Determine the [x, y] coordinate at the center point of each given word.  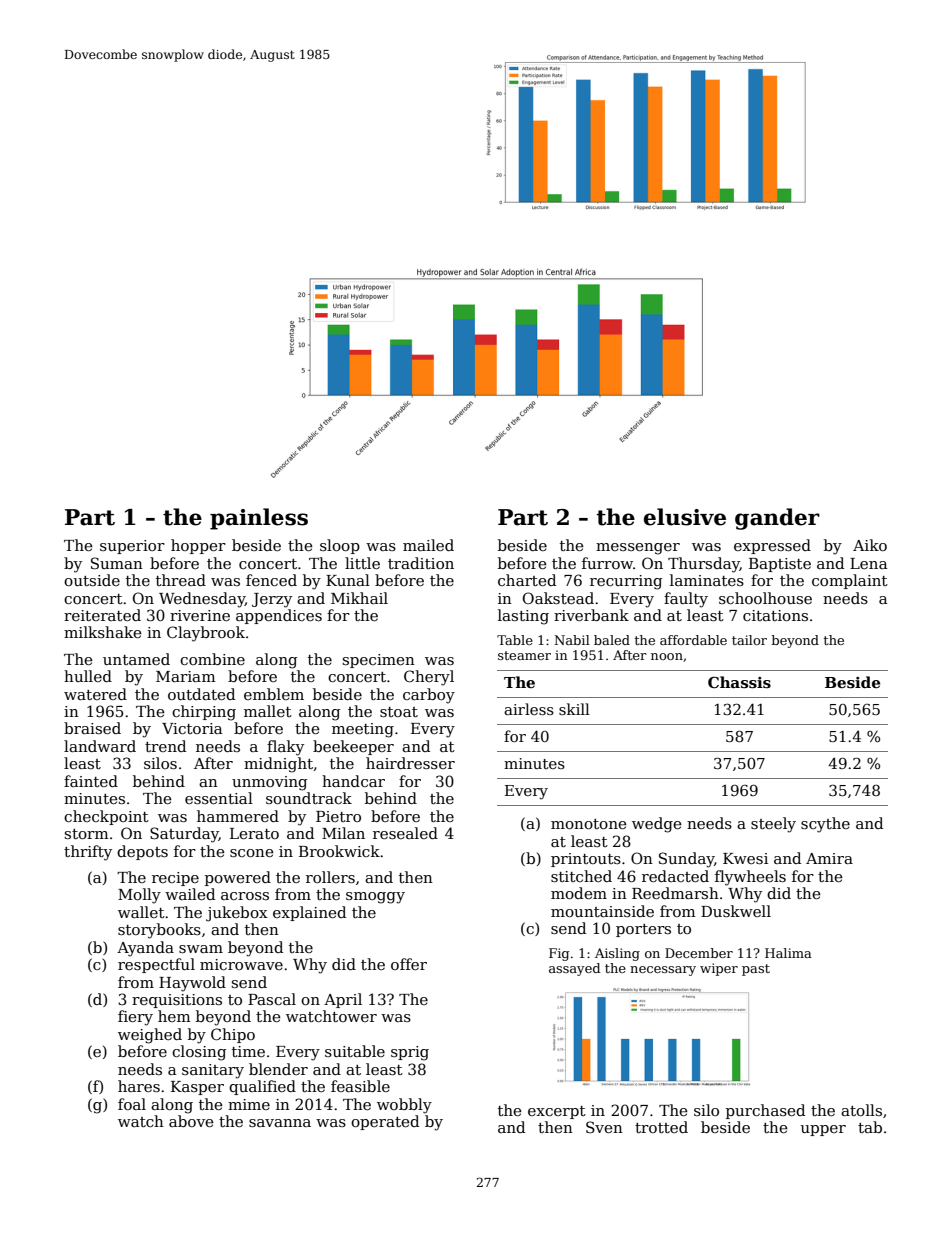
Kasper [197, 1088]
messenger [638, 549]
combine [212, 659]
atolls [861, 1110]
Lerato [254, 833]
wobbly [404, 1106]
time [248, 1051]
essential [219, 798]
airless [529, 709]
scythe [825, 825]
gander [777, 519]
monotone [589, 824]
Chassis [739, 682]
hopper [198, 546]
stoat [399, 712]
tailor [749, 640]
